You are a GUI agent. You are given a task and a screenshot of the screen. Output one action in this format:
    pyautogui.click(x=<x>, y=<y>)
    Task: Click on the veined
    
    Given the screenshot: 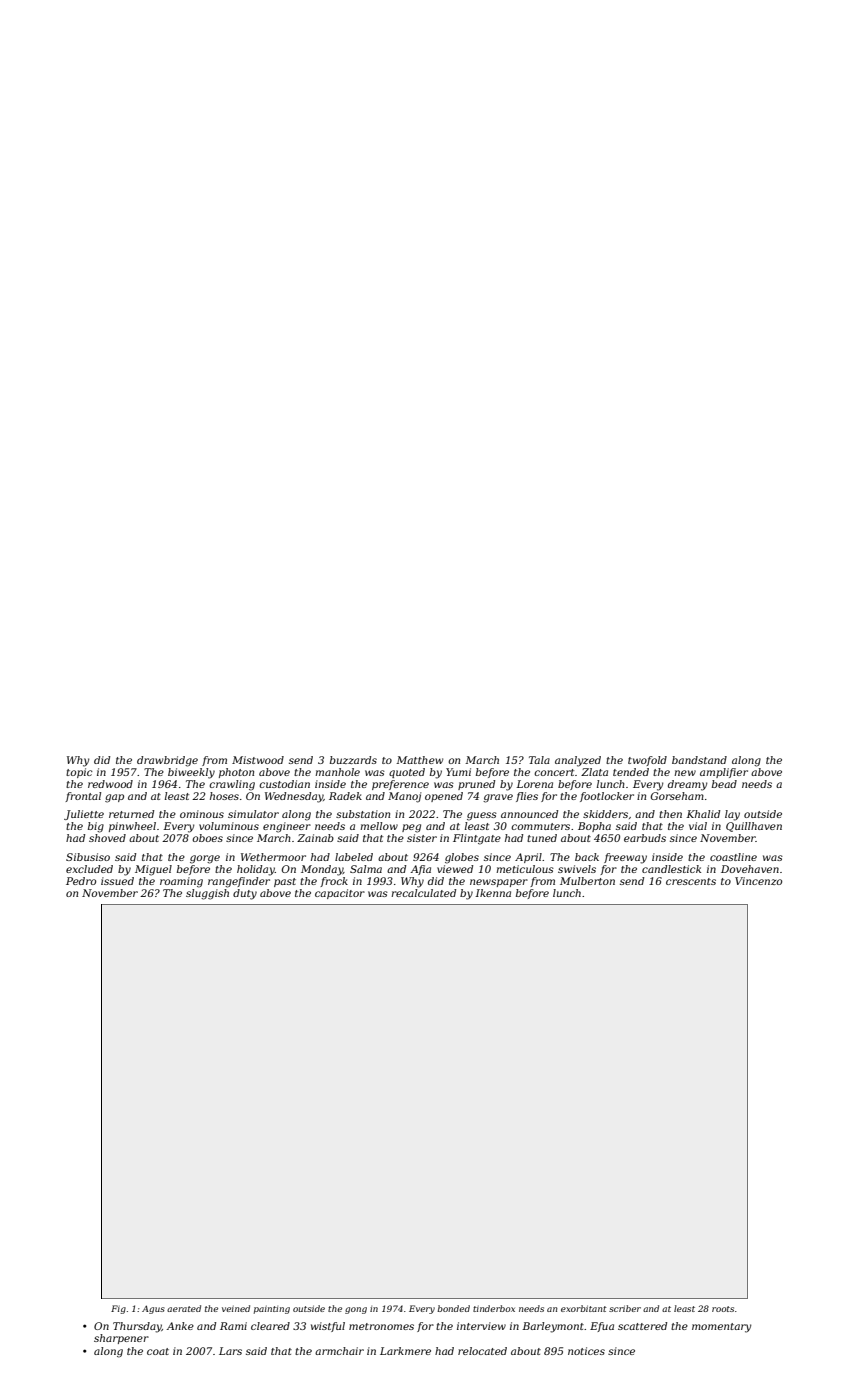 What is the action you would take?
    pyautogui.click(x=236, y=1308)
